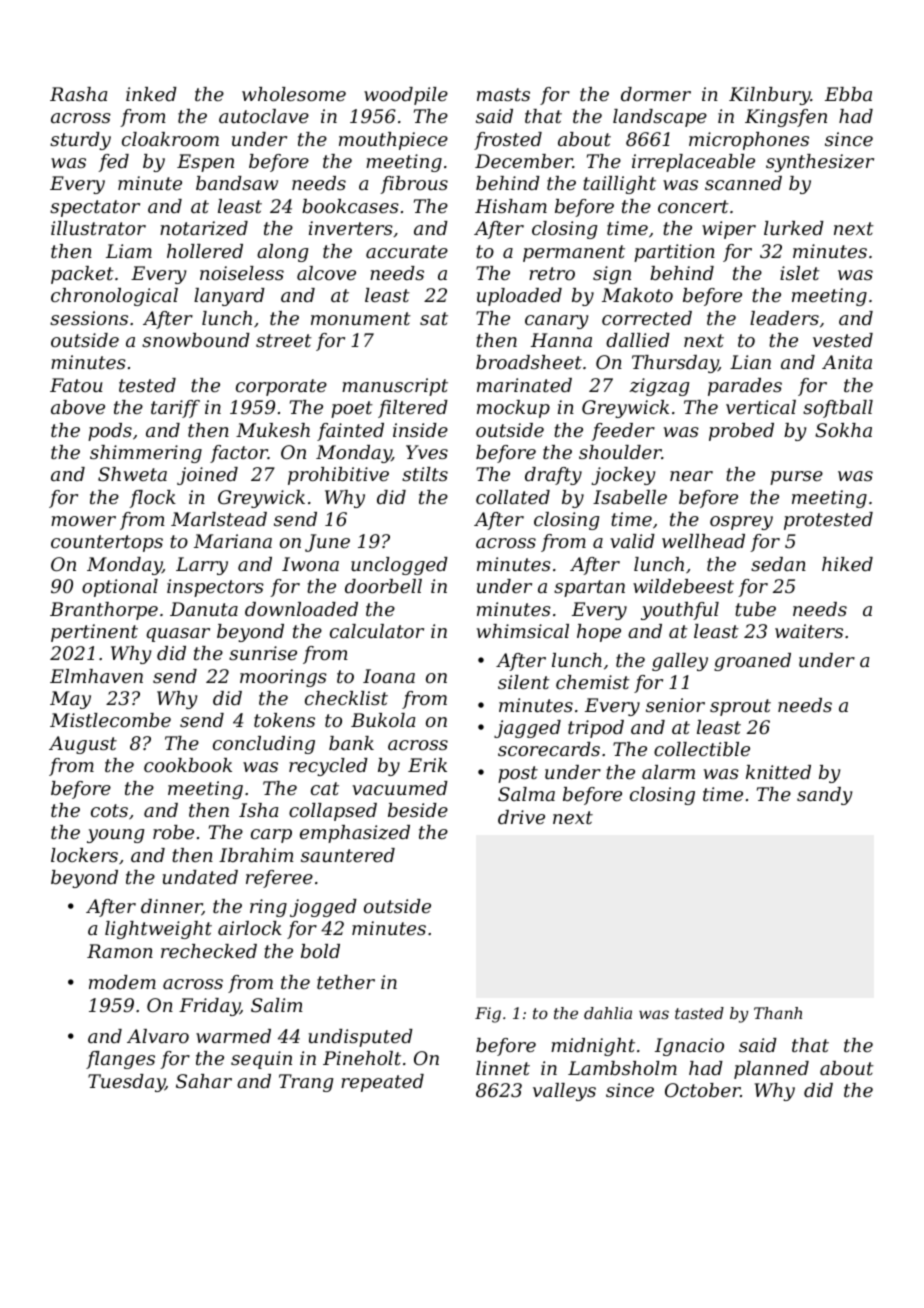 The width and height of the screenshot is (924, 1308). What do you see at coordinates (256, 855) in the screenshot?
I see `Ibrahim` at bounding box center [256, 855].
